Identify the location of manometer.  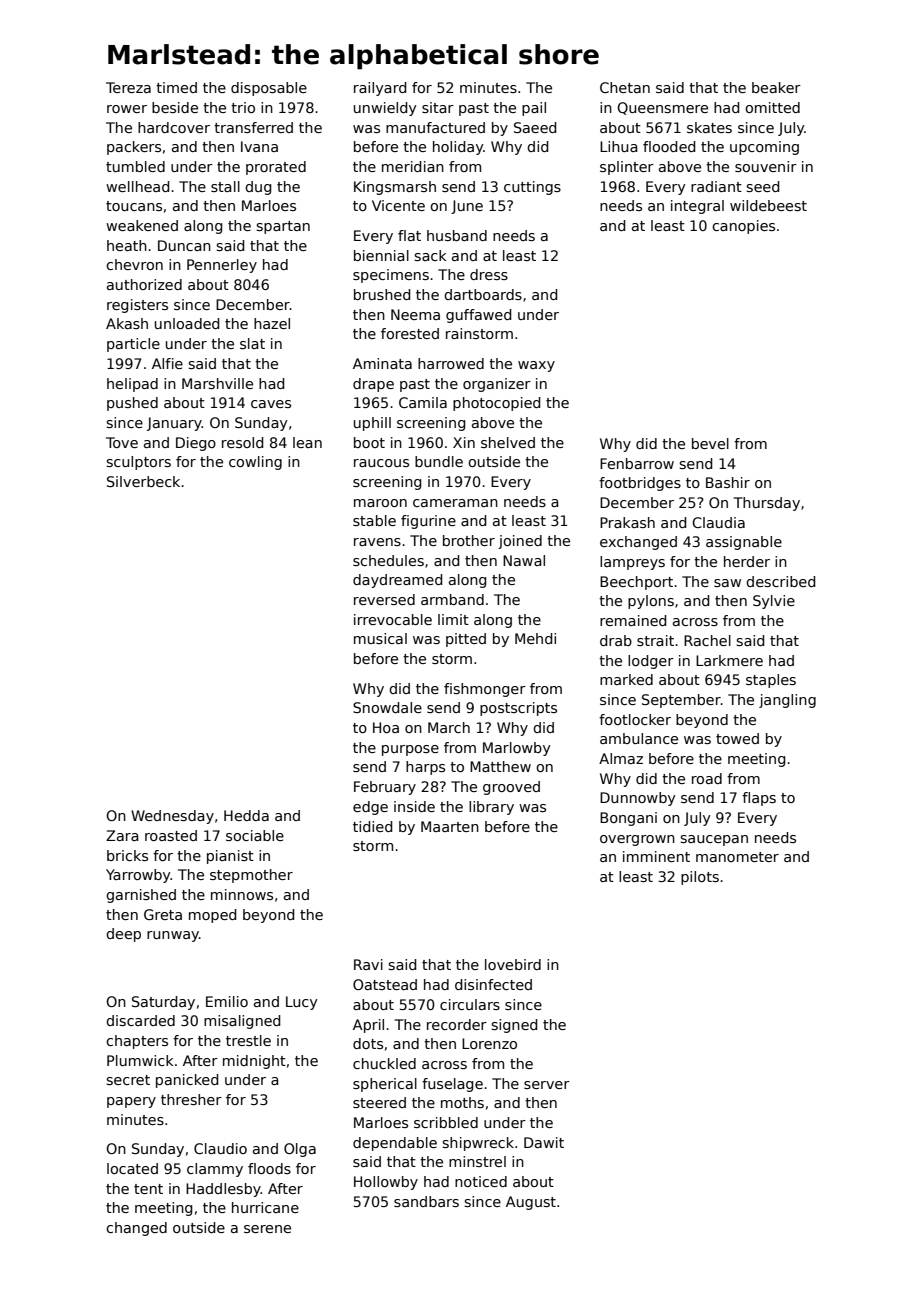
(737, 857).
